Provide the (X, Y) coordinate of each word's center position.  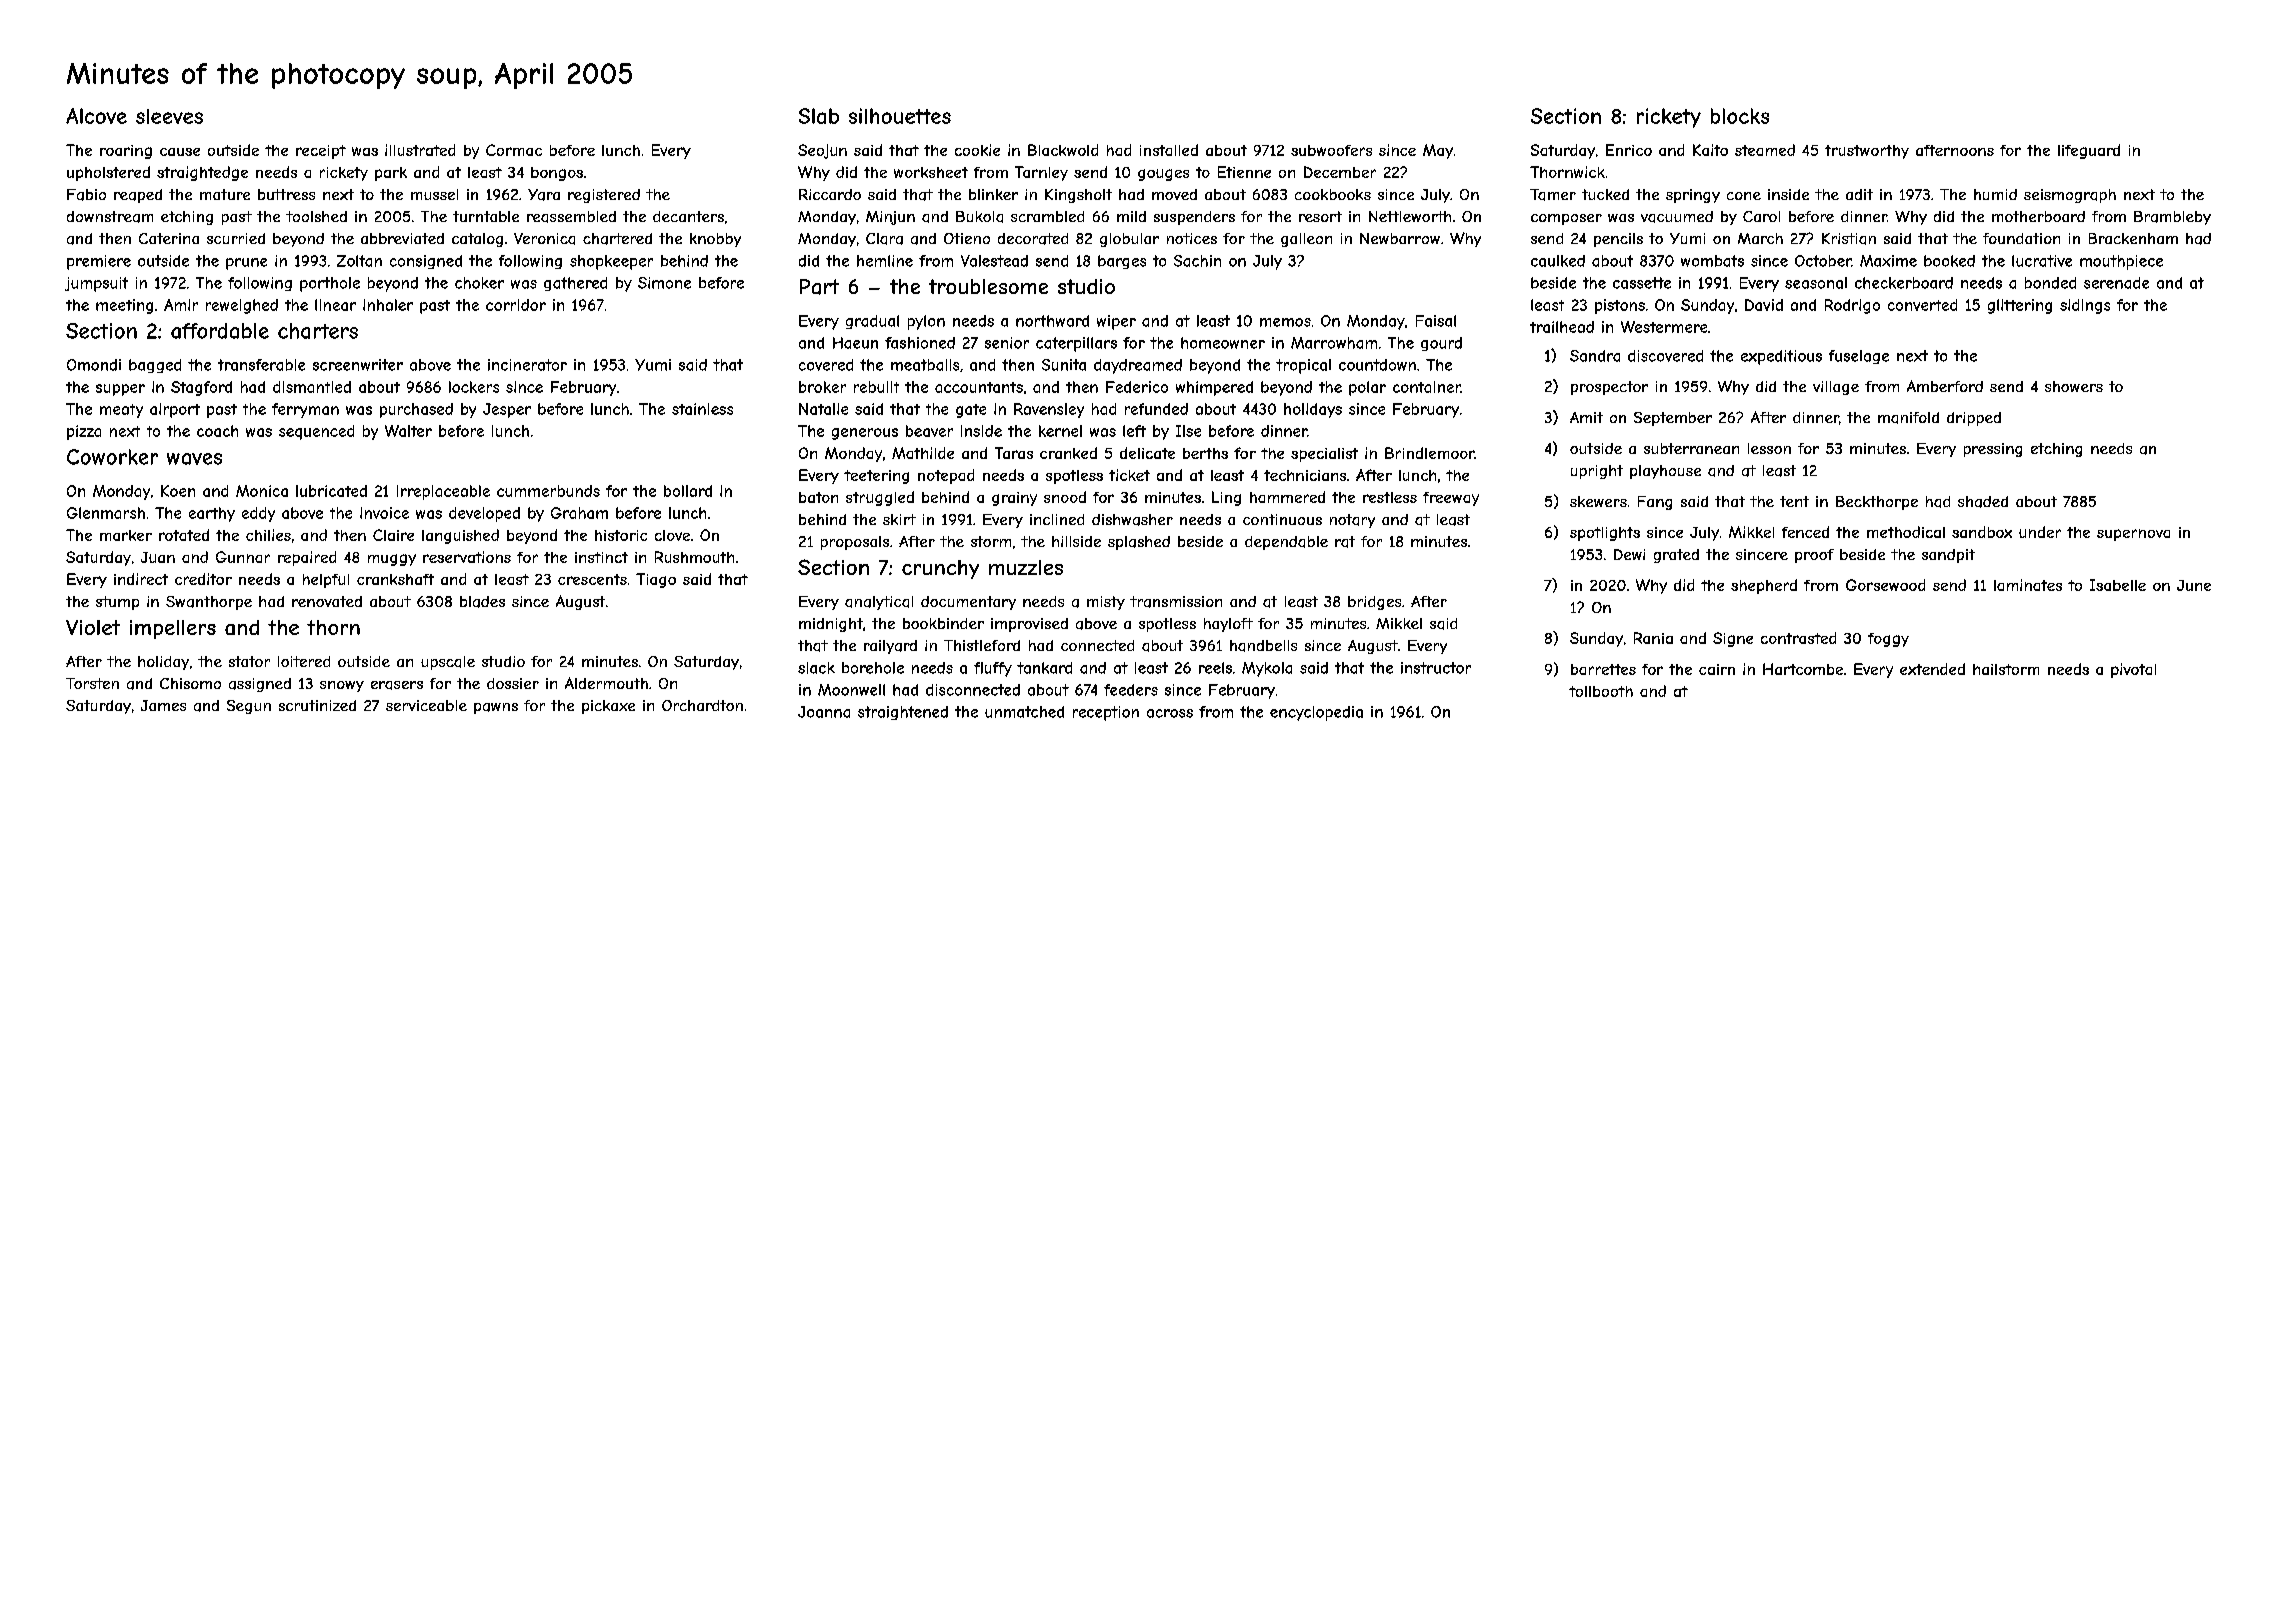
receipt (321, 152)
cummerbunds (548, 491)
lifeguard (2089, 151)
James (163, 705)
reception (1106, 713)
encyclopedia (1316, 713)
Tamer (1553, 195)
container (1427, 387)
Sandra (1595, 356)
